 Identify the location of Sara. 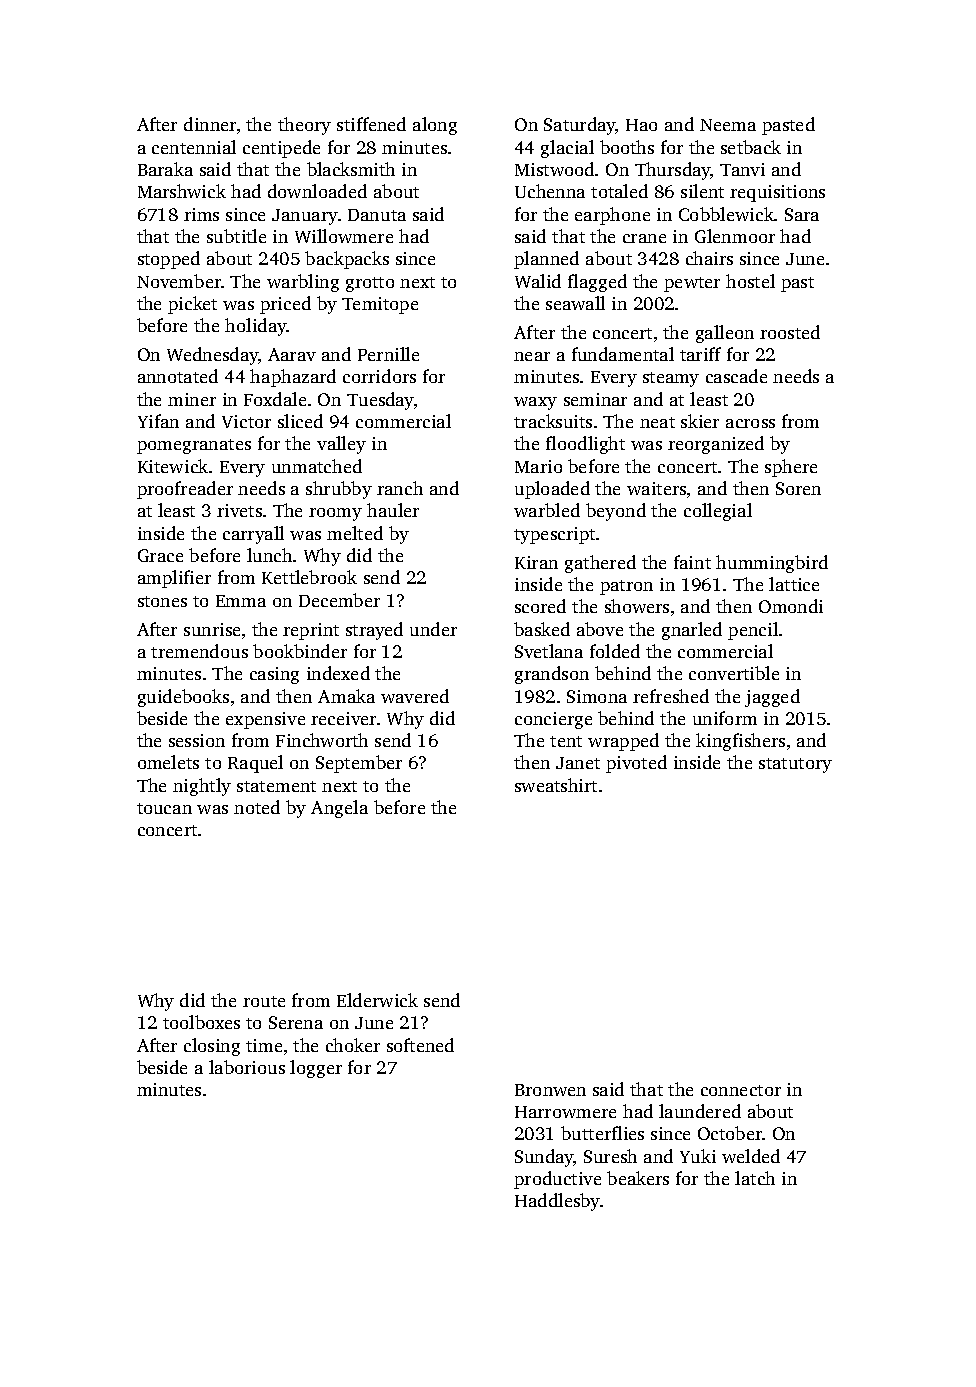
(802, 214).
